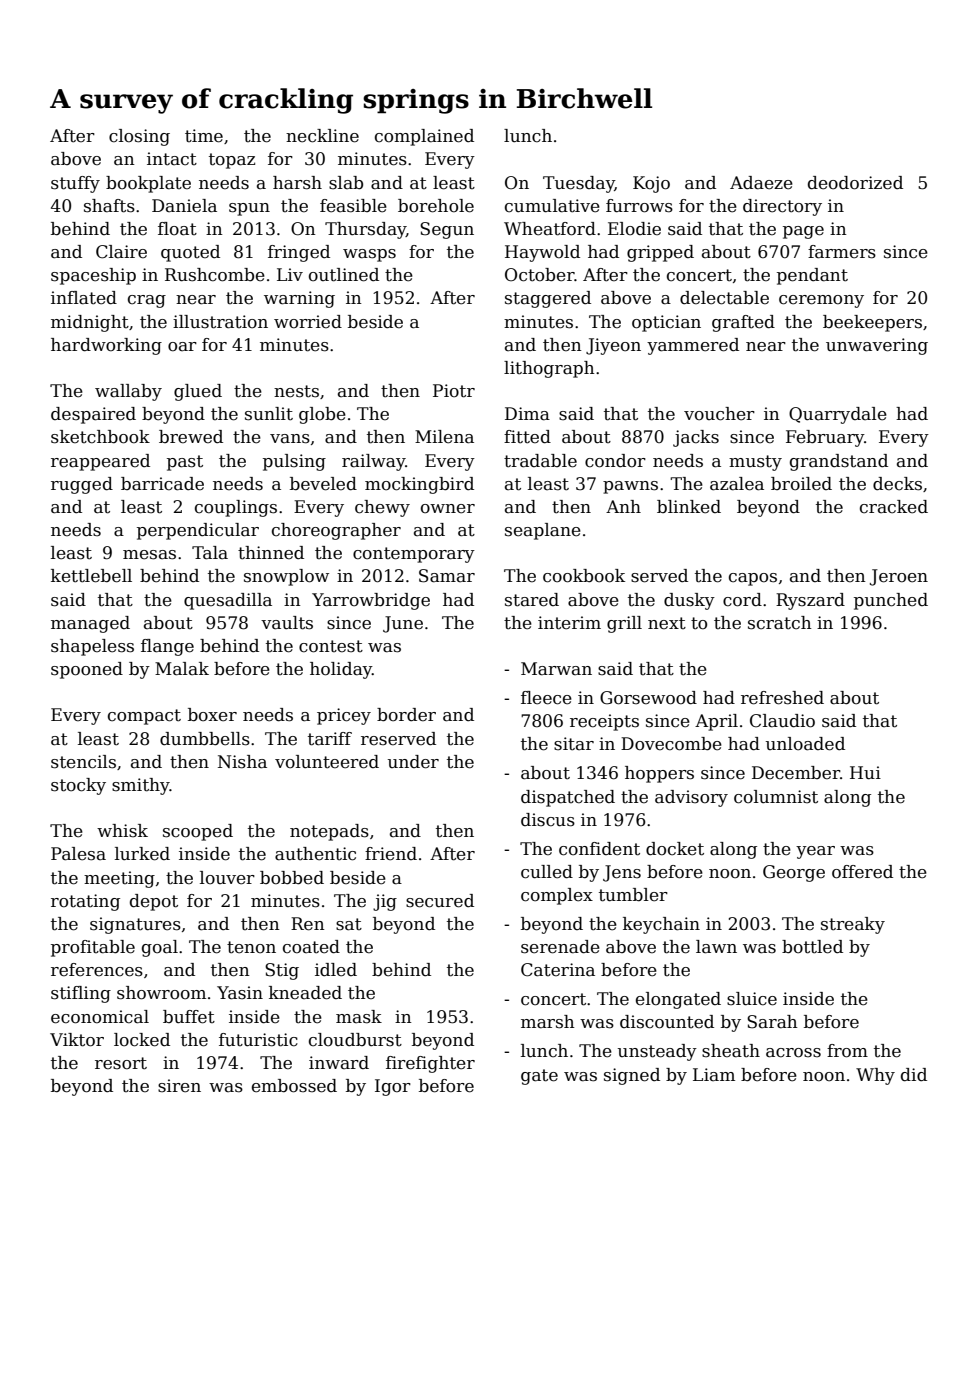 This document has width=979, height=1390. I want to click on Sarah, so click(772, 1022).
